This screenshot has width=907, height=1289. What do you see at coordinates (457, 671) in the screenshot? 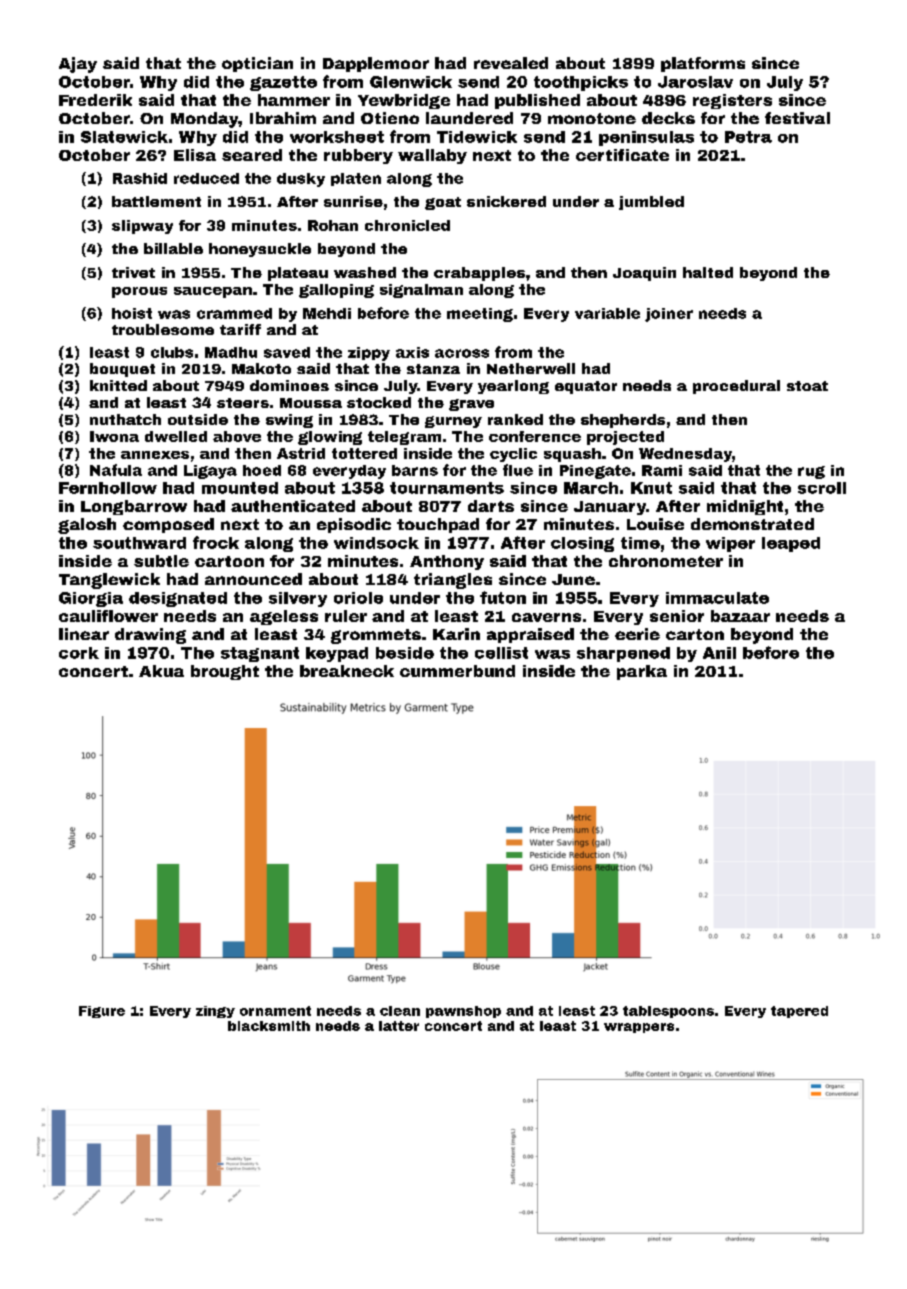
I see `cummerbund` at bounding box center [457, 671].
